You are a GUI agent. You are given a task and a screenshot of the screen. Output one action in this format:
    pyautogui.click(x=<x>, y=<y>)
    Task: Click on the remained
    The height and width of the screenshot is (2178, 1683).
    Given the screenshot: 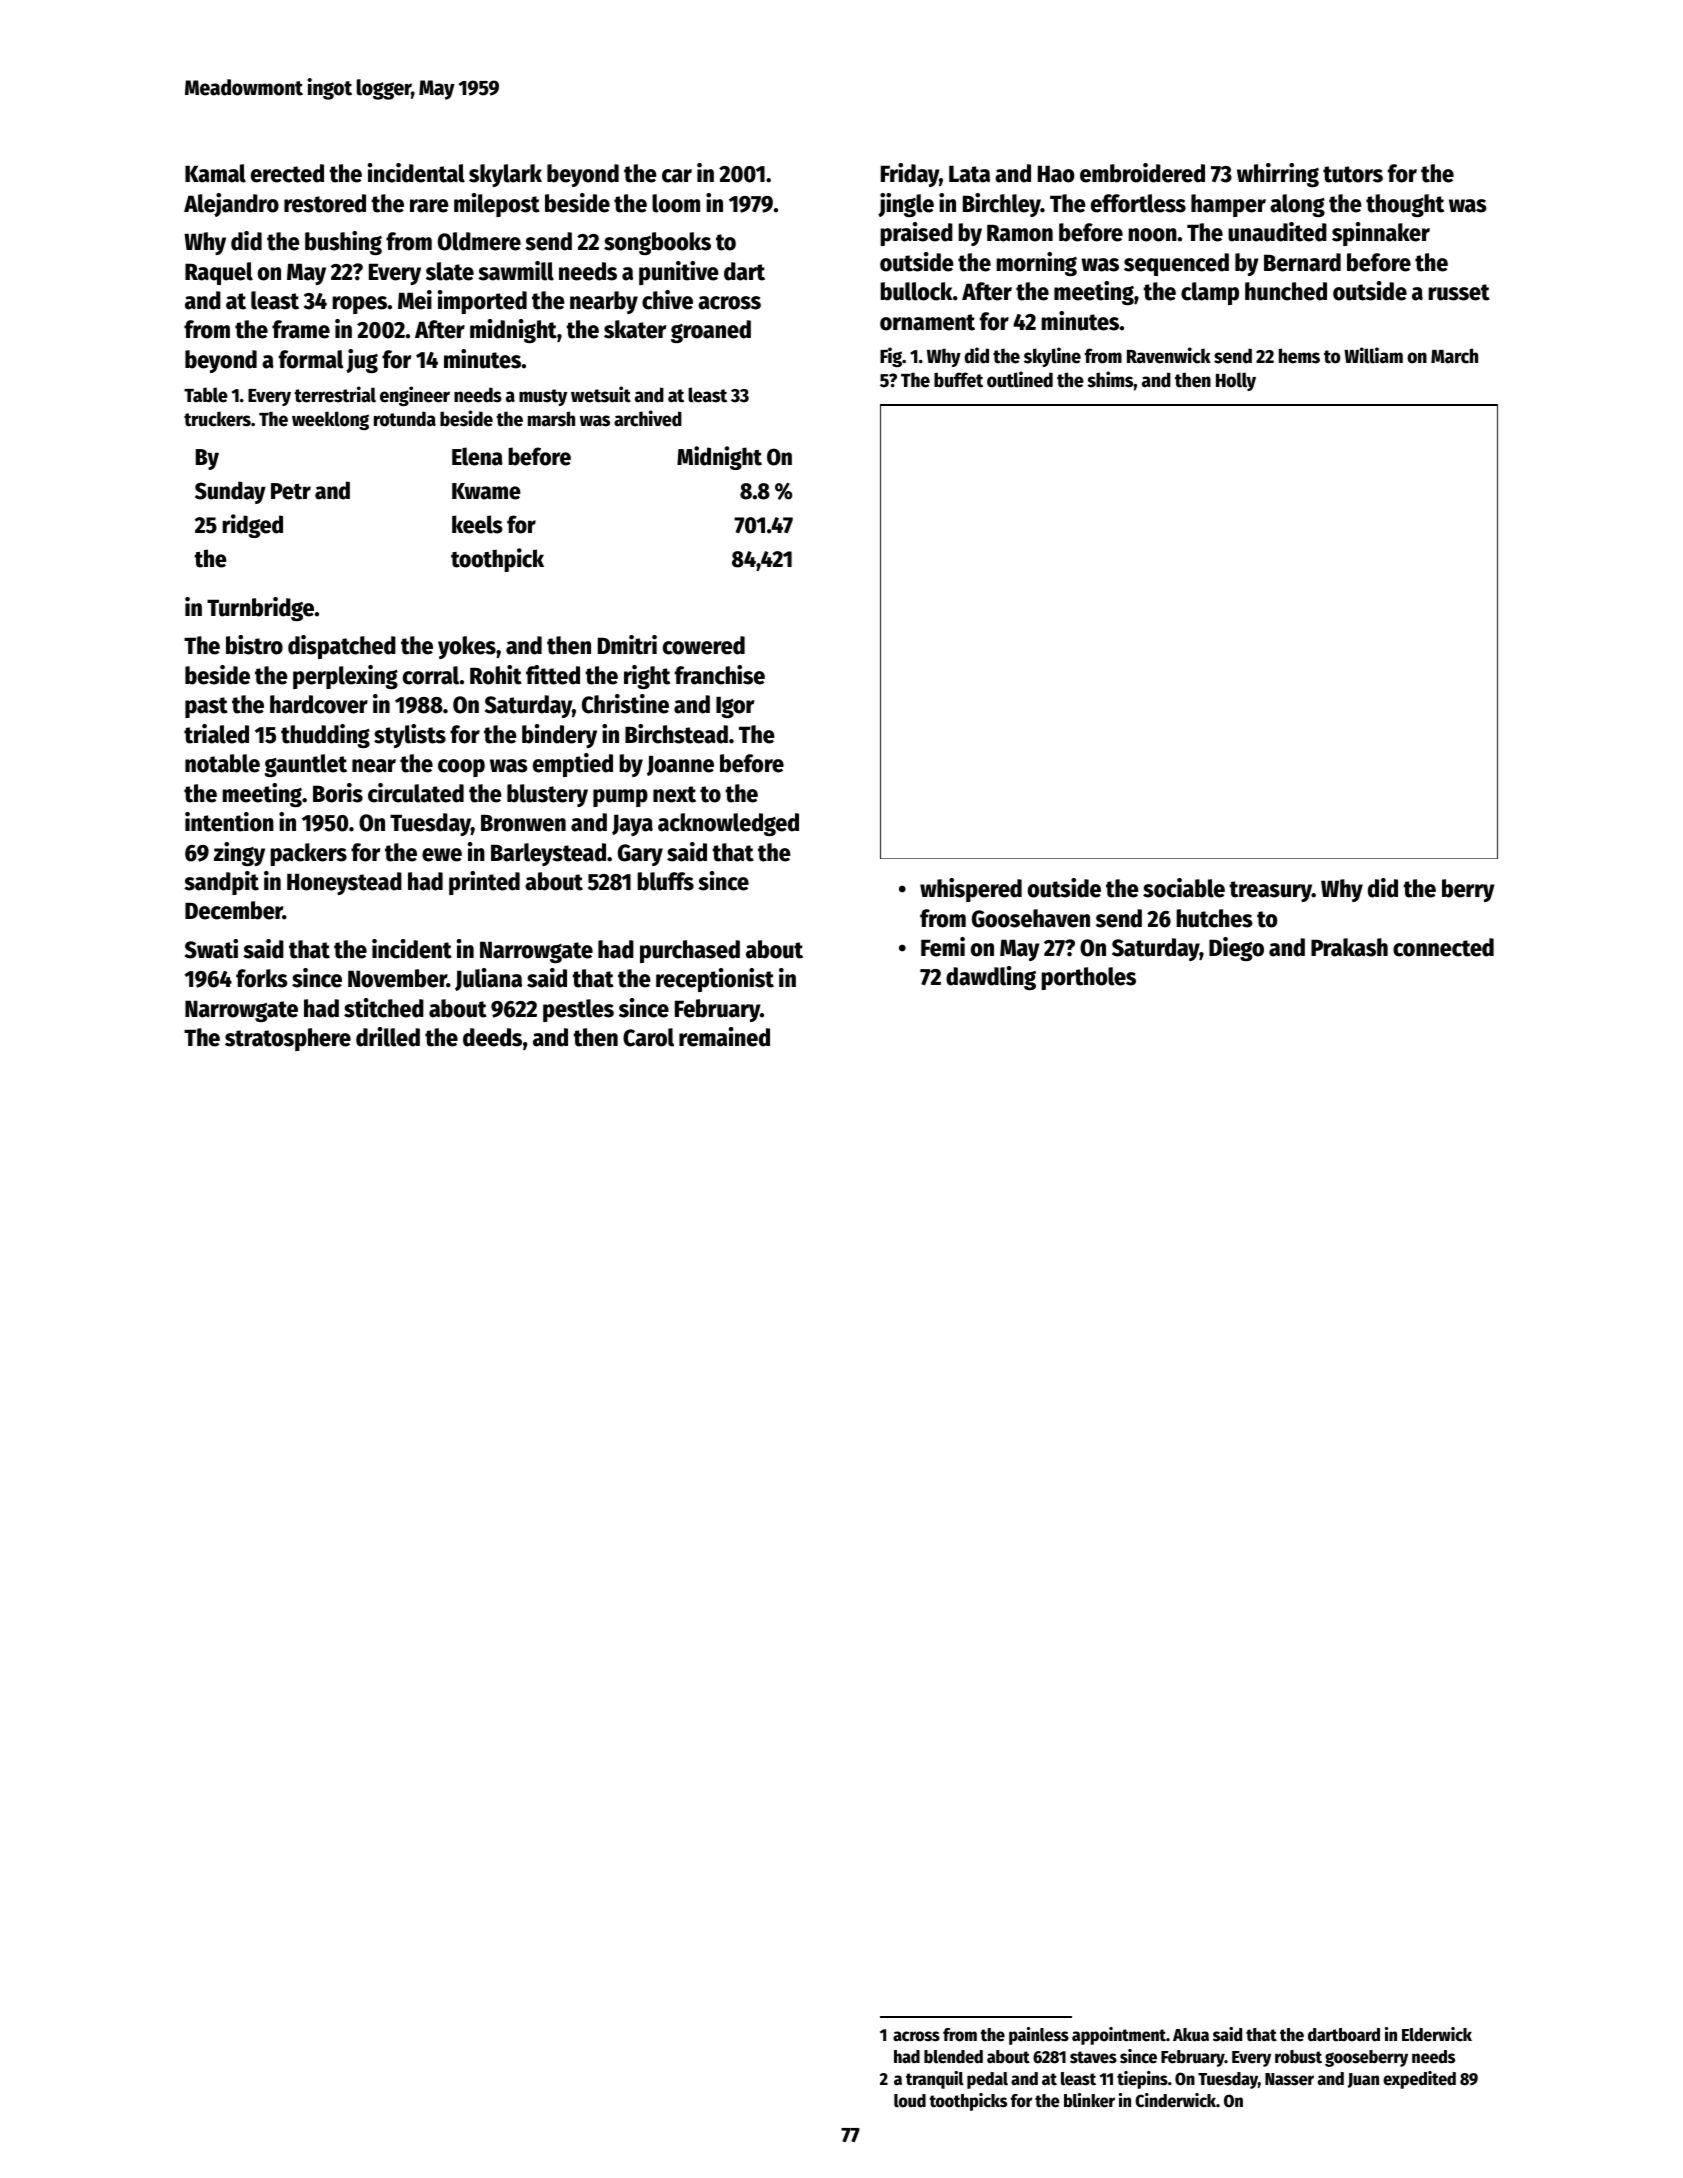 What is the action you would take?
    pyautogui.click(x=724, y=1037)
